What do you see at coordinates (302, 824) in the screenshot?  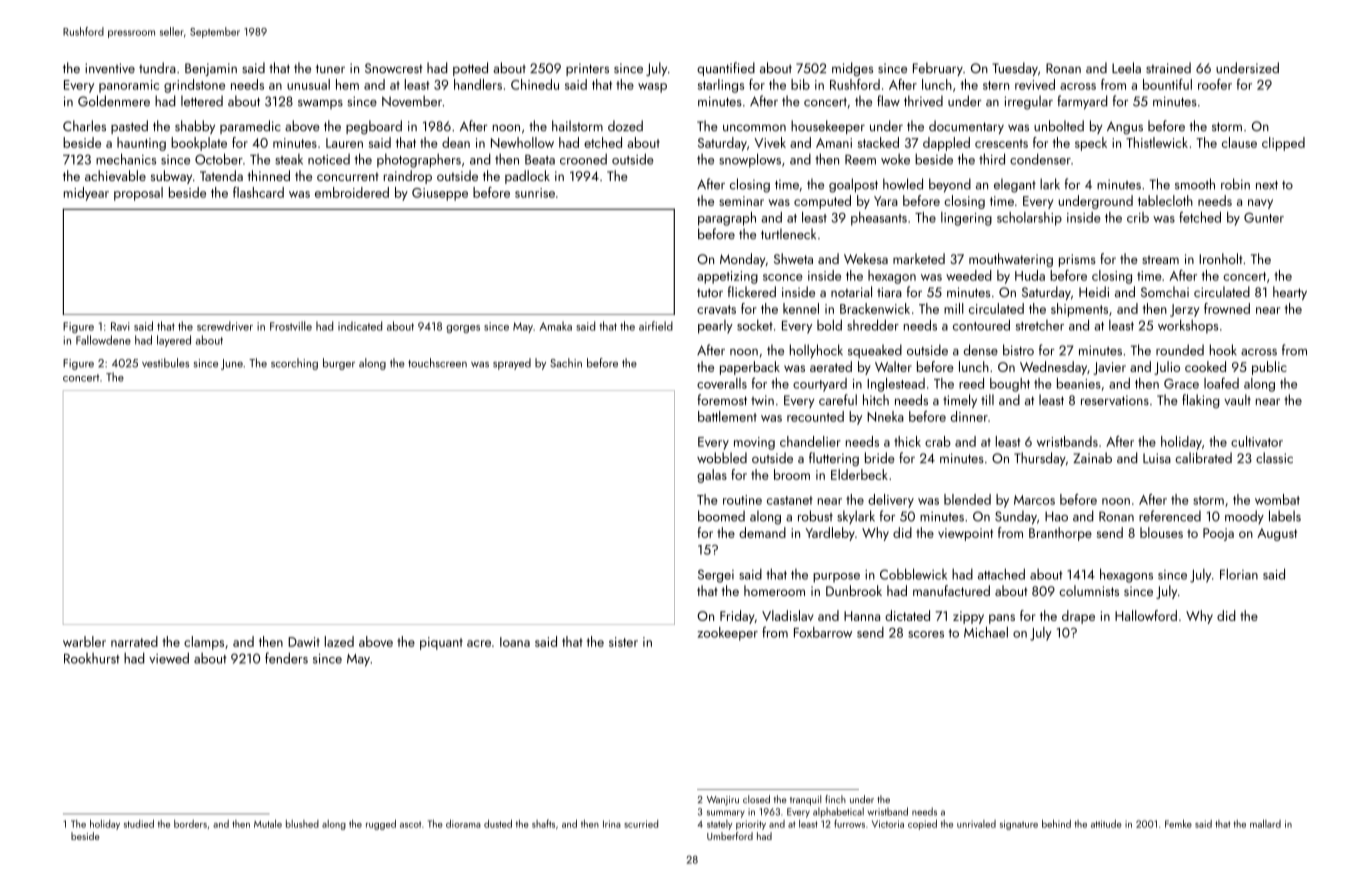 I see `blushed` at bounding box center [302, 824].
